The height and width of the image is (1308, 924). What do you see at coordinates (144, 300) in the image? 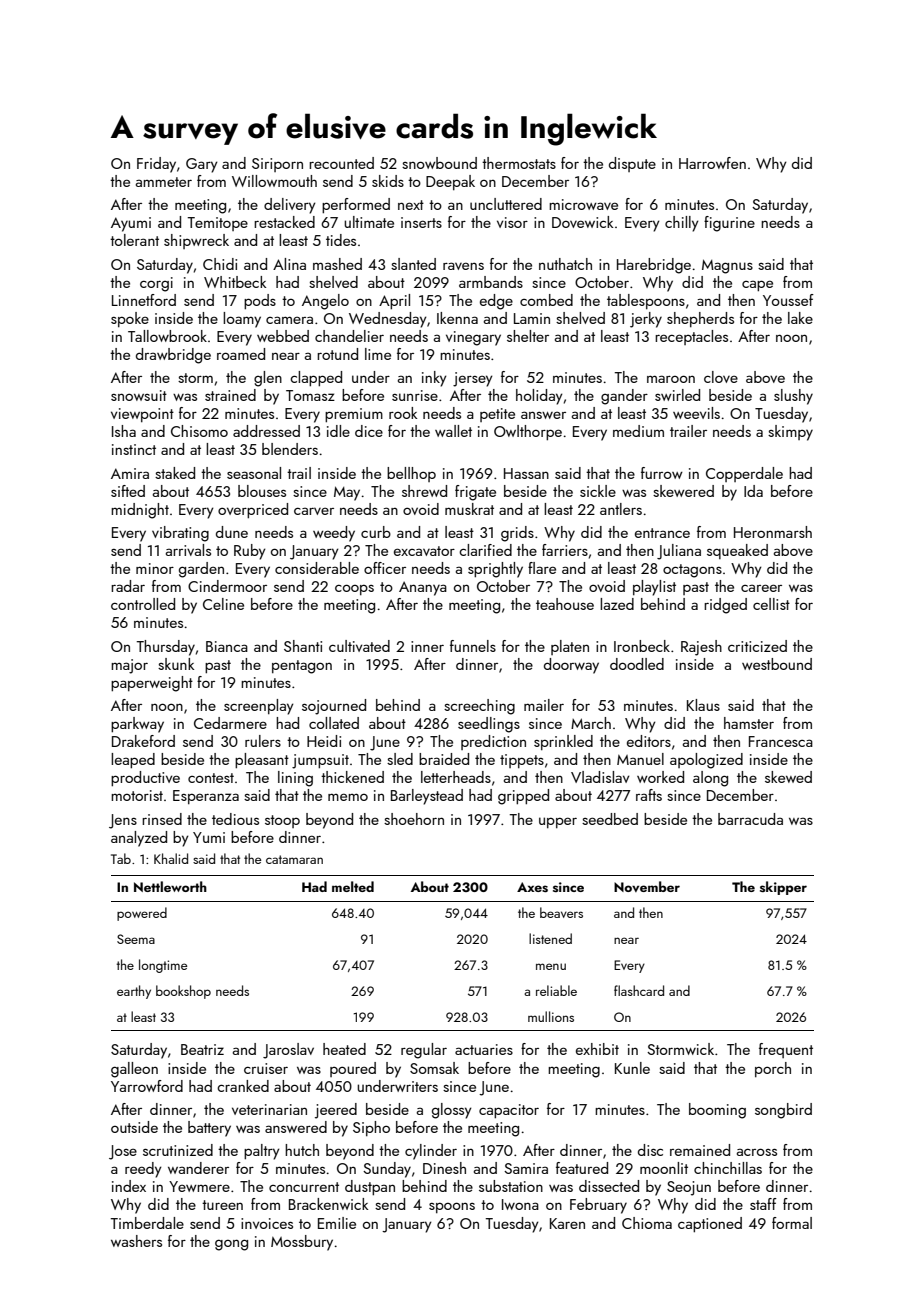
I see `Linnetford` at bounding box center [144, 300].
